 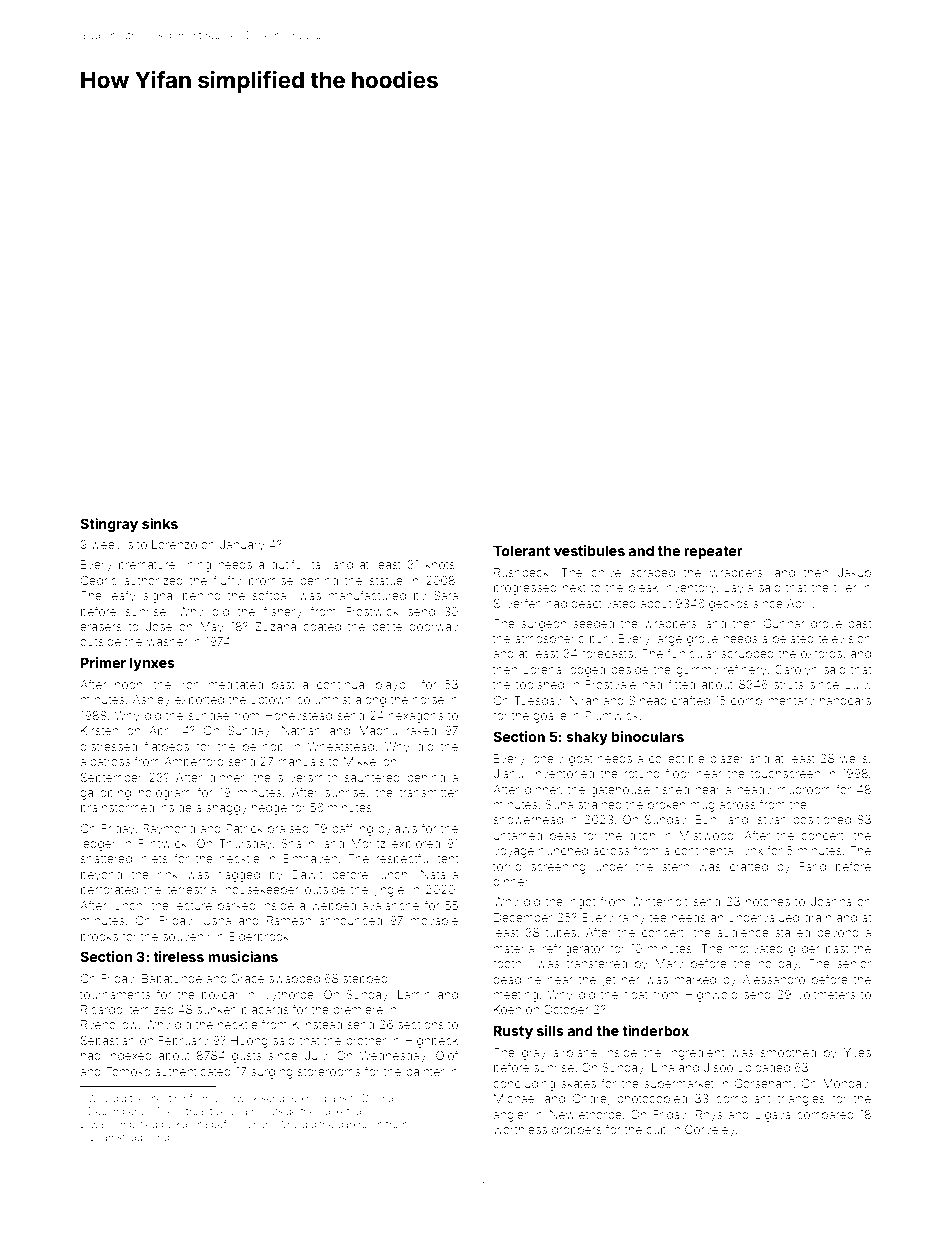 I want to click on inventory, so click(x=690, y=589).
